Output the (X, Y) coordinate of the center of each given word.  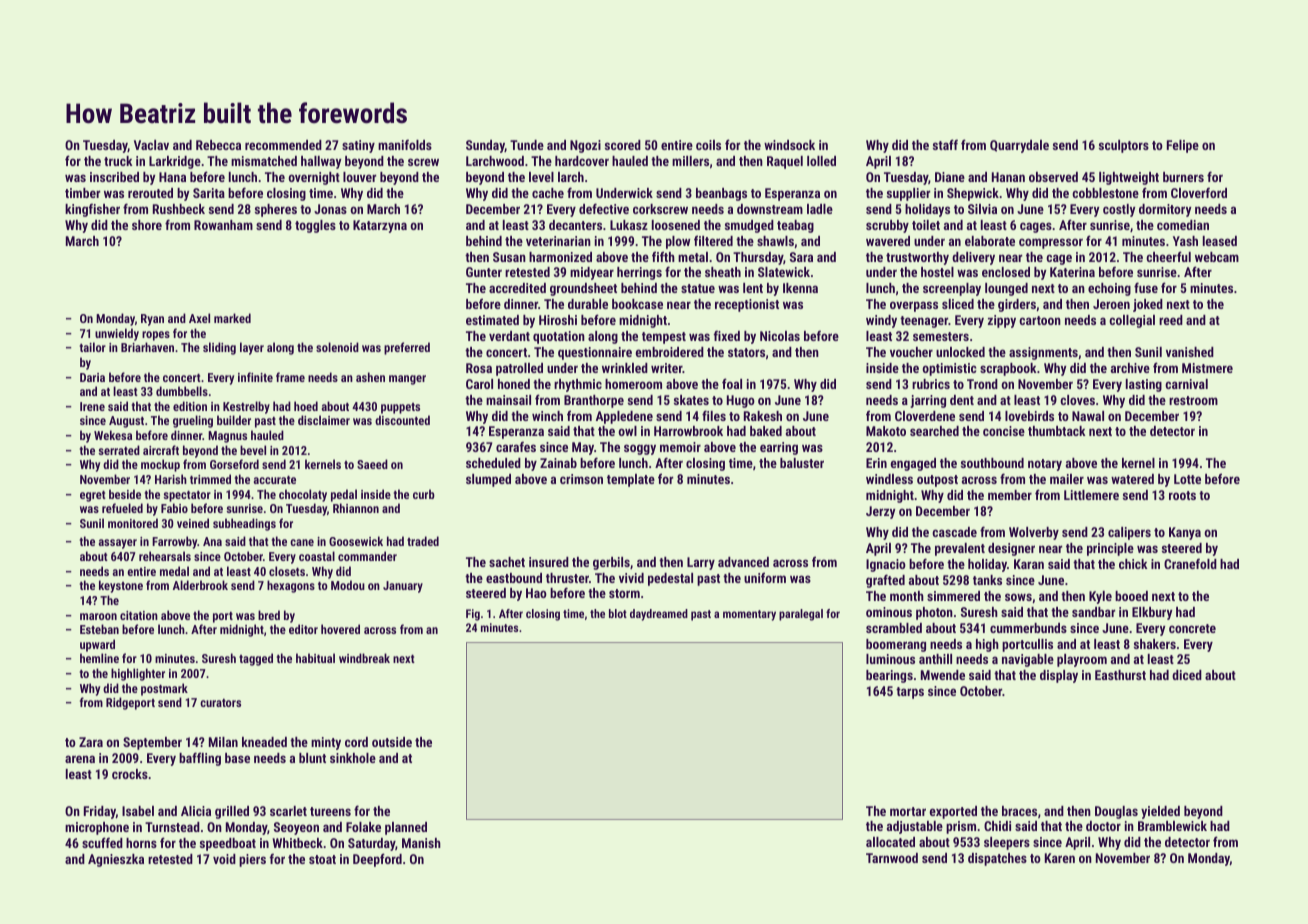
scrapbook (1008, 369)
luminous (890, 659)
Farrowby (174, 542)
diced (1187, 675)
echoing (1109, 289)
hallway (321, 162)
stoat (322, 859)
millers (690, 161)
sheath (723, 272)
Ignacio (886, 565)
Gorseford (234, 464)
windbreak (364, 658)
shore (147, 225)
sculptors (1124, 146)
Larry (701, 563)
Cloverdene (925, 416)
